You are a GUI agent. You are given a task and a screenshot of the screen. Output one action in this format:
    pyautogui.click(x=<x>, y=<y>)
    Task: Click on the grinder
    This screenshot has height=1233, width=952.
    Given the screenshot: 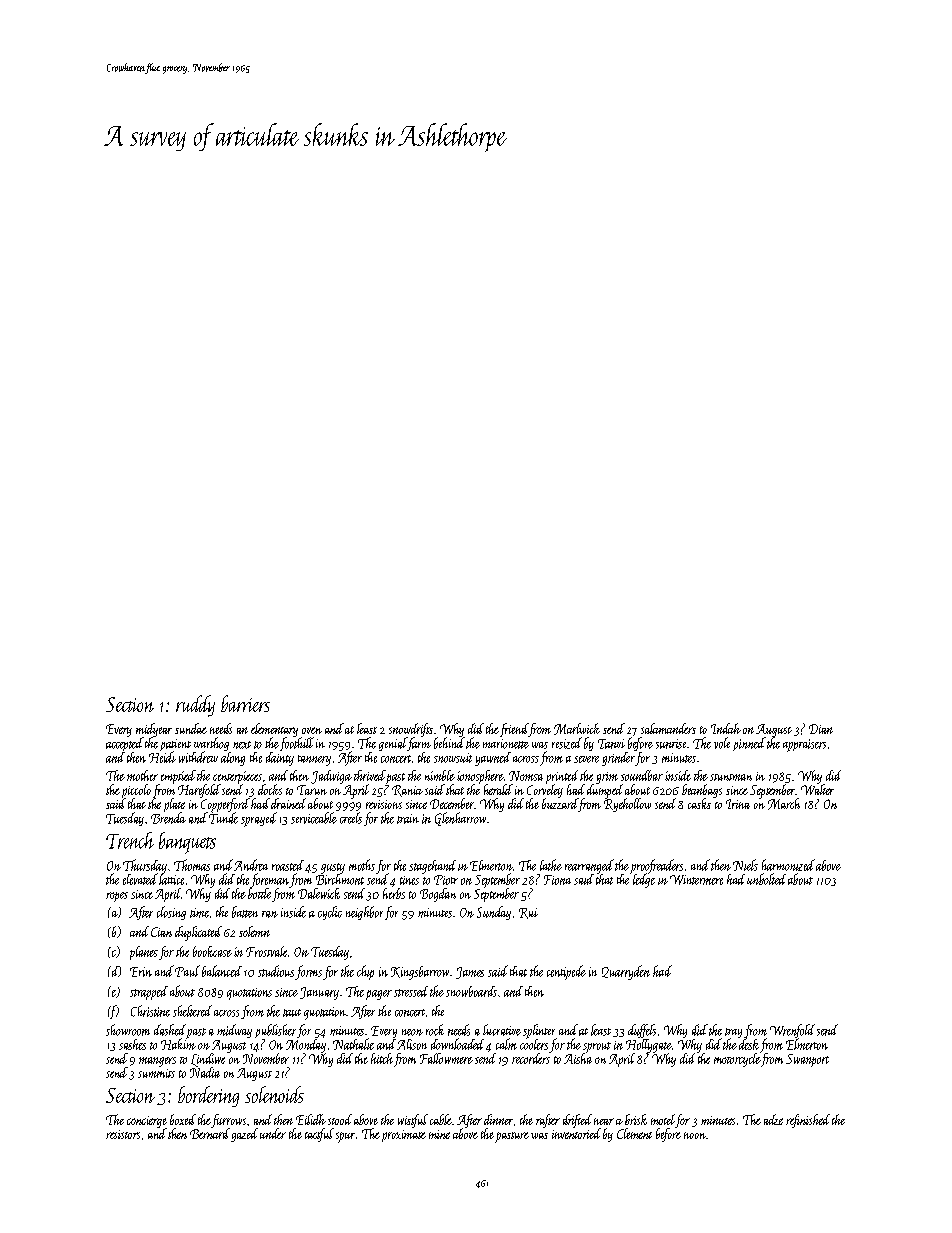 What is the action you would take?
    pyautogui.click(x=618, y=759)
